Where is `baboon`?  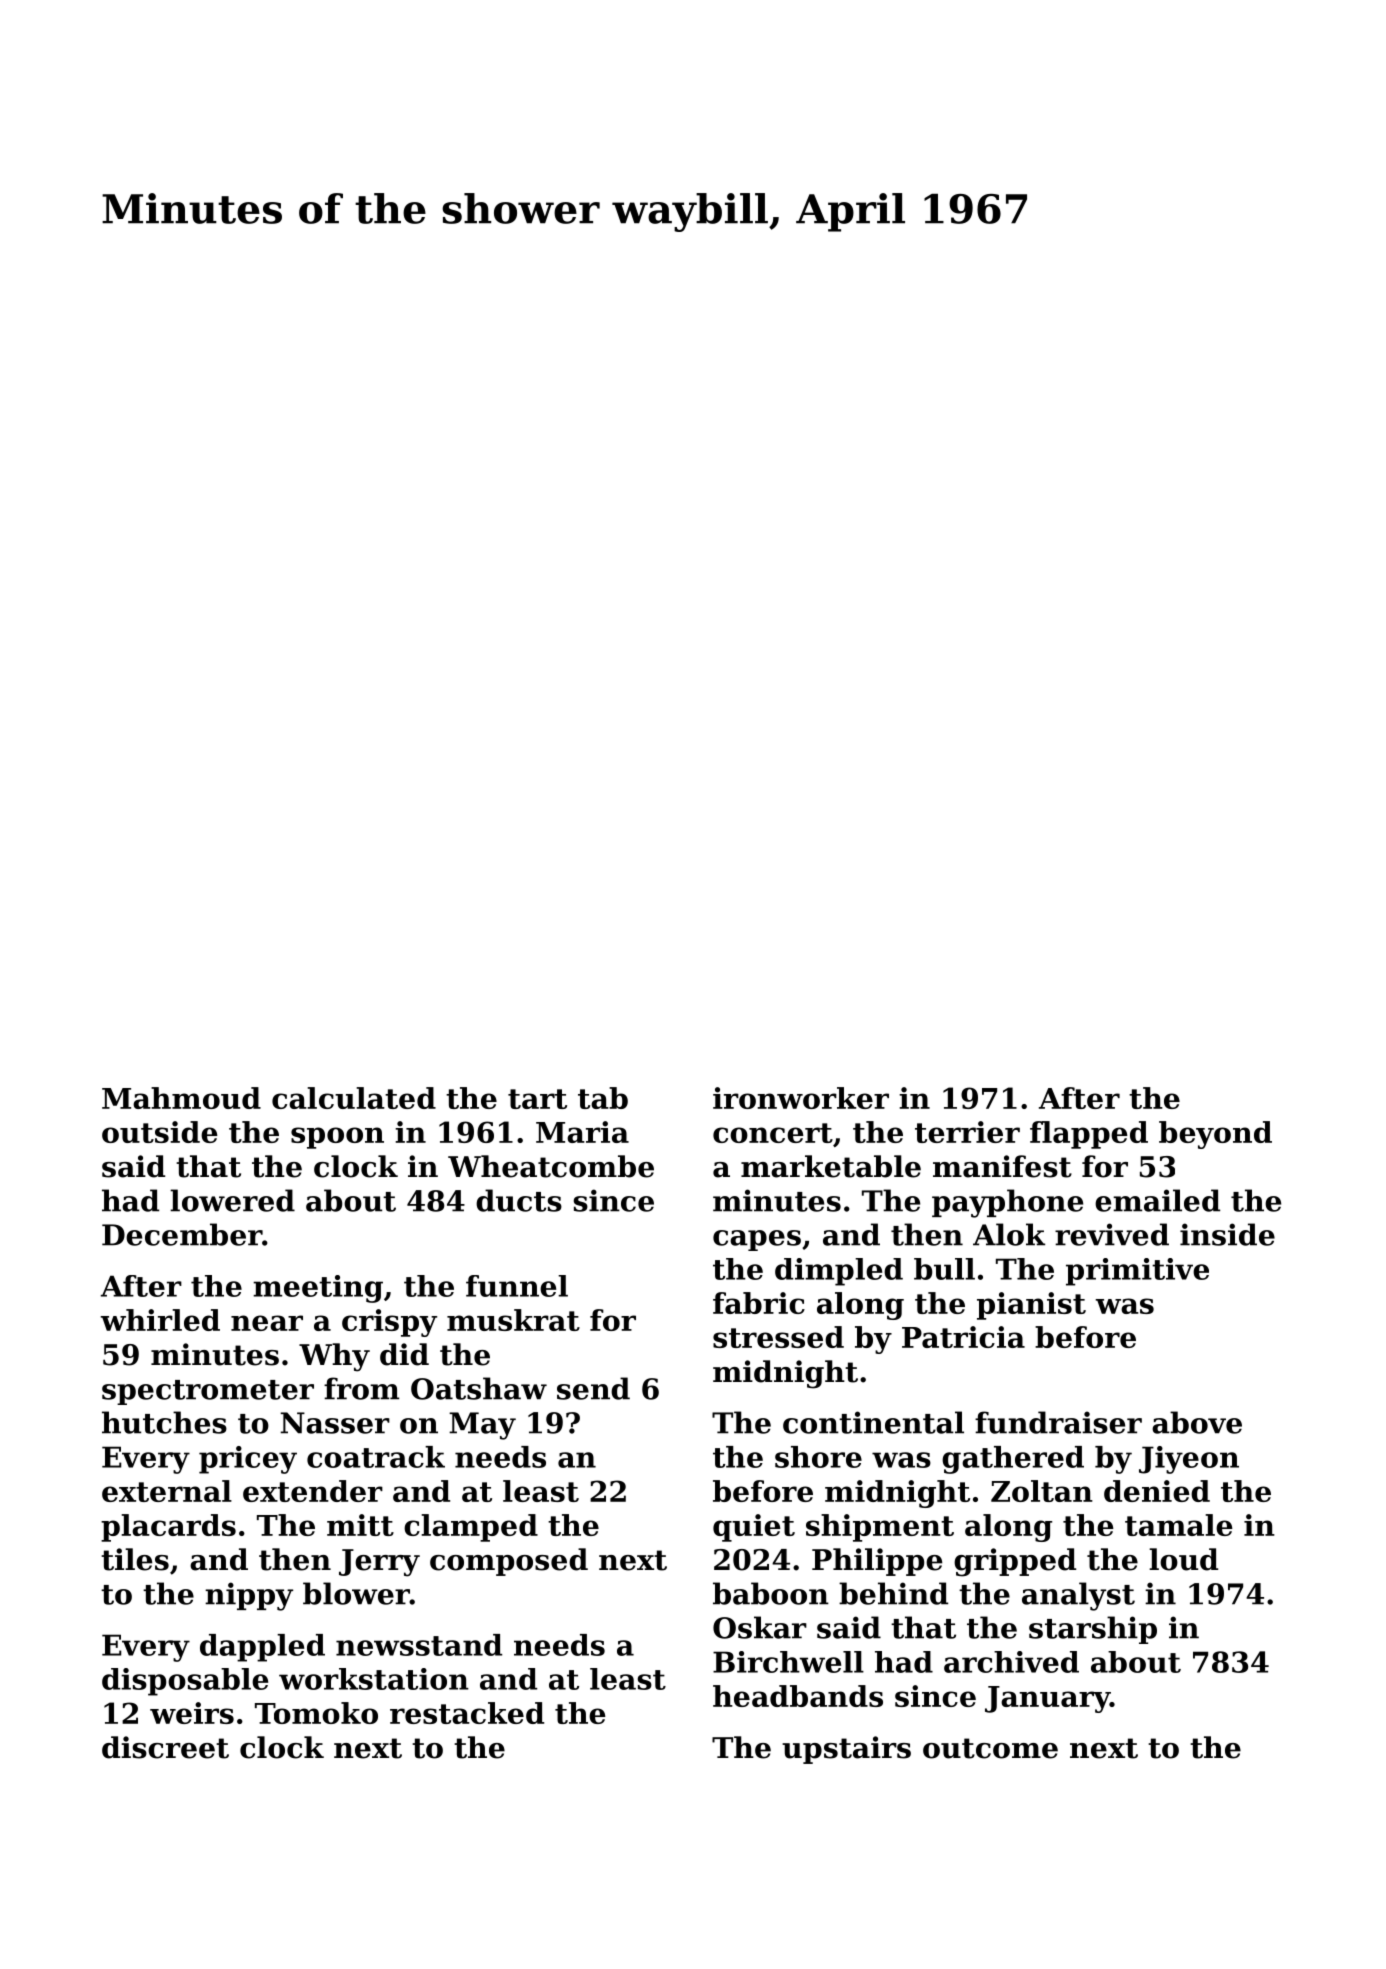 baboon is located at coordinates (771, 1593).
